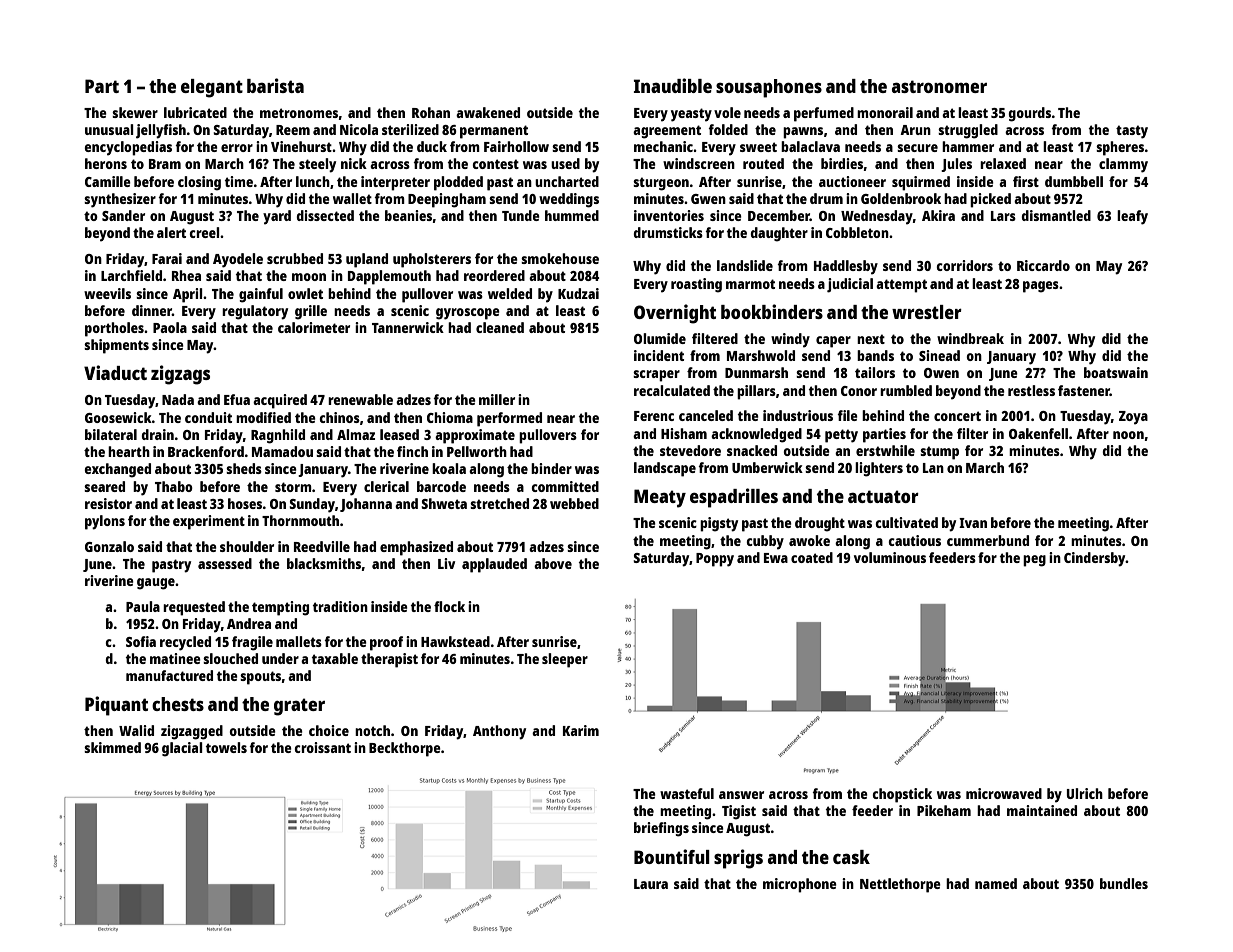 This screenshot has height=952, width=1233. I want to click on microphone, so click(800, 885).
